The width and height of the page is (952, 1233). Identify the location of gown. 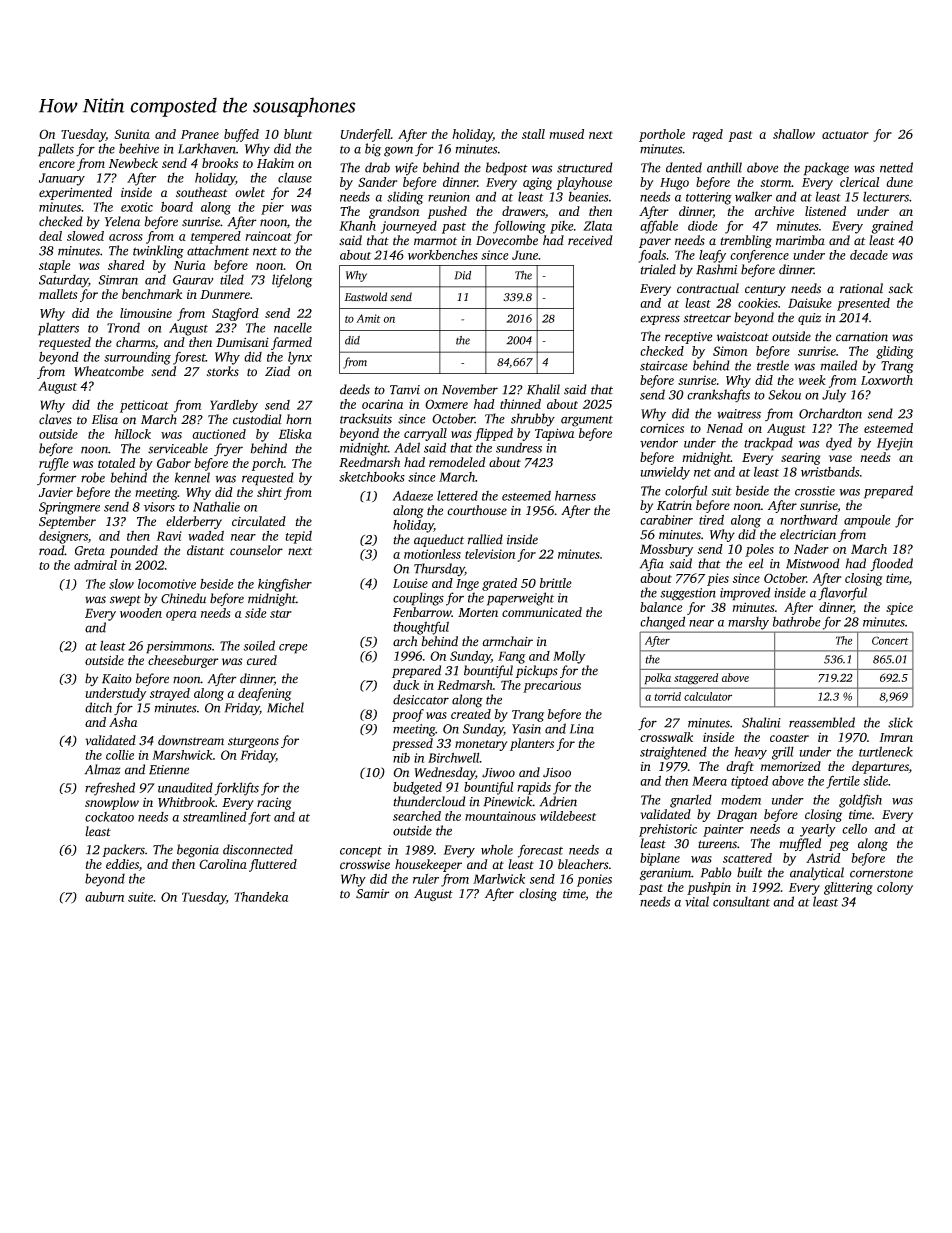
(398, 152).
